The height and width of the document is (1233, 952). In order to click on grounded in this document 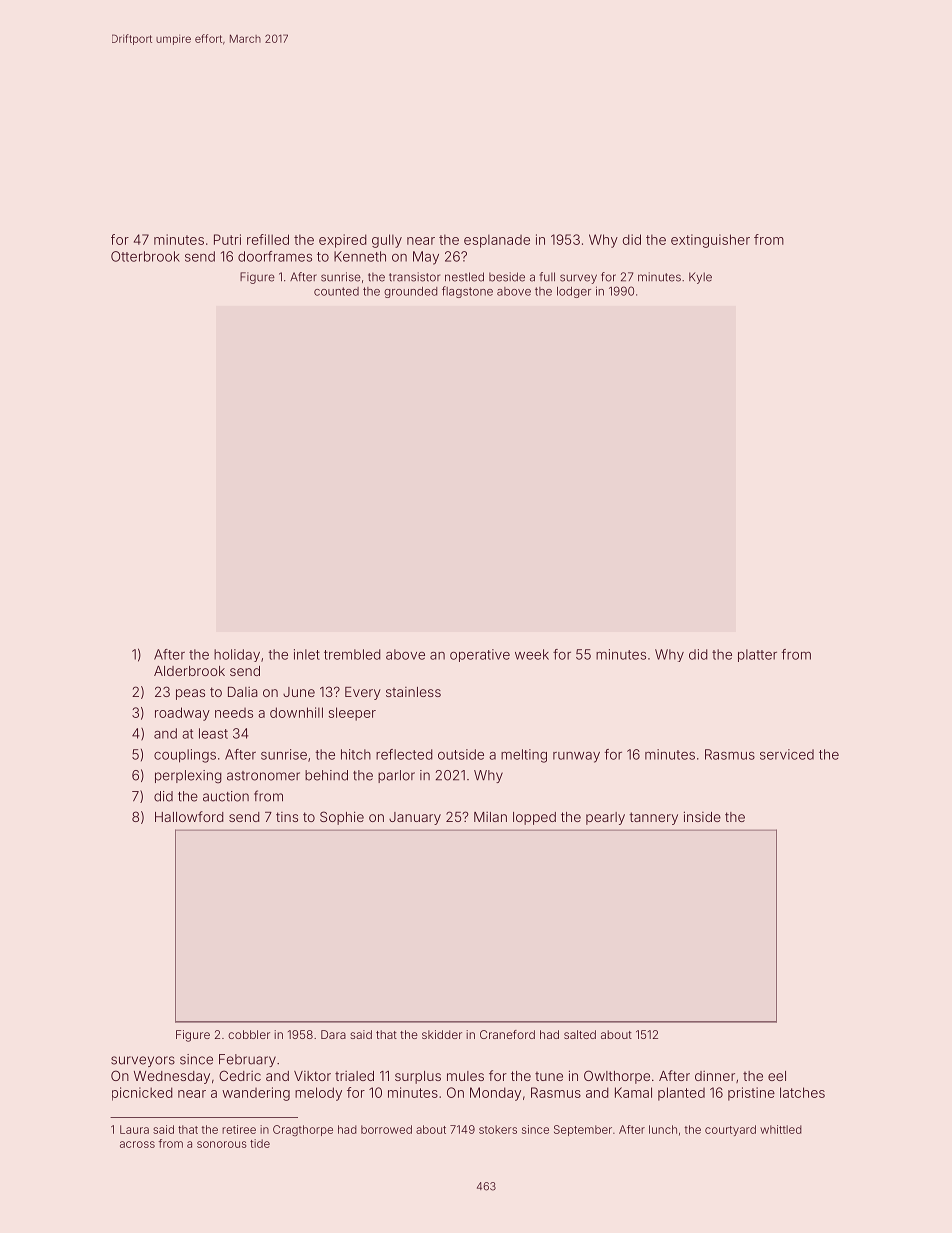, I will do `click(410, 292)`.
